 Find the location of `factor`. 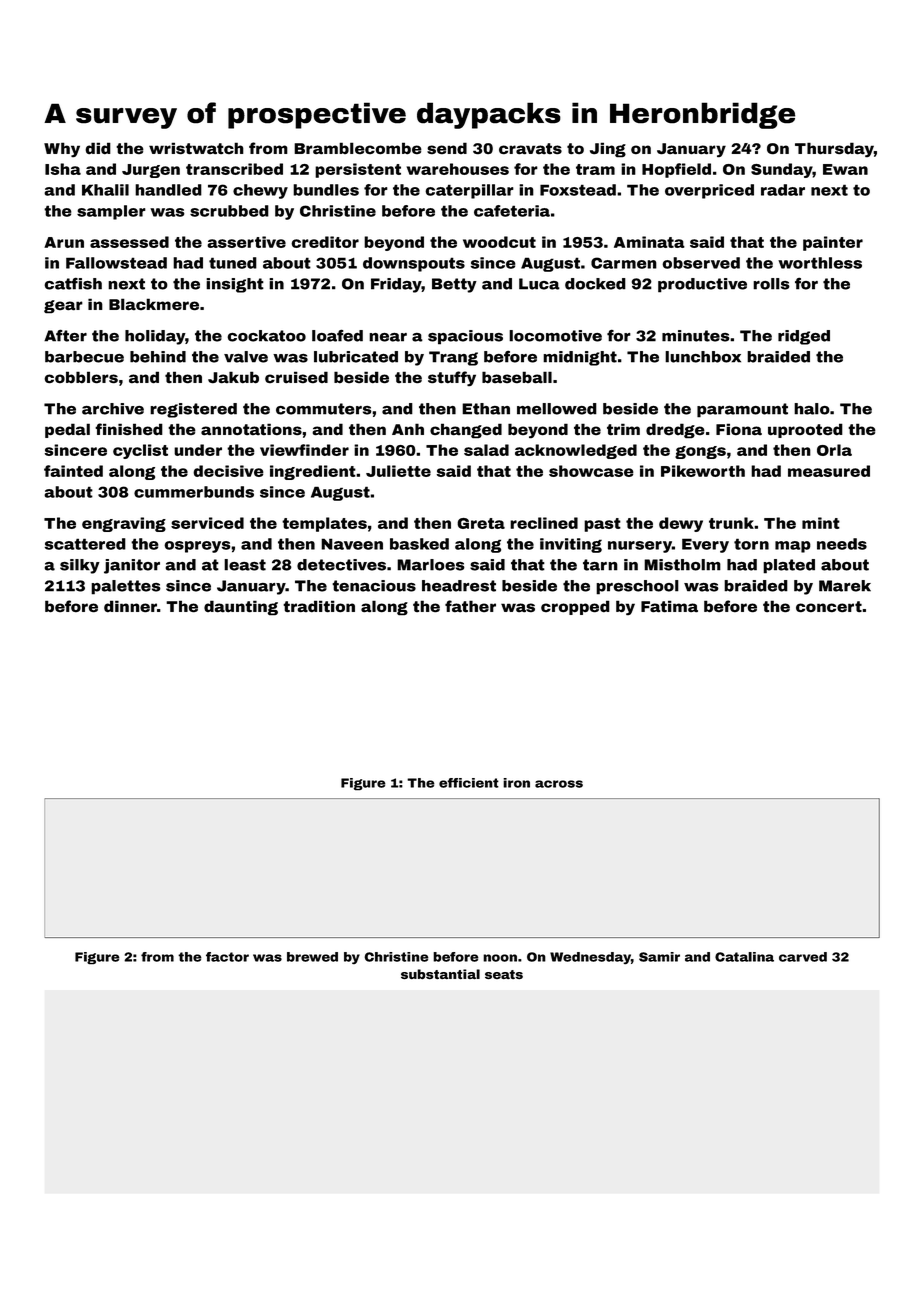

factor is located at coordinates (227, 957).
